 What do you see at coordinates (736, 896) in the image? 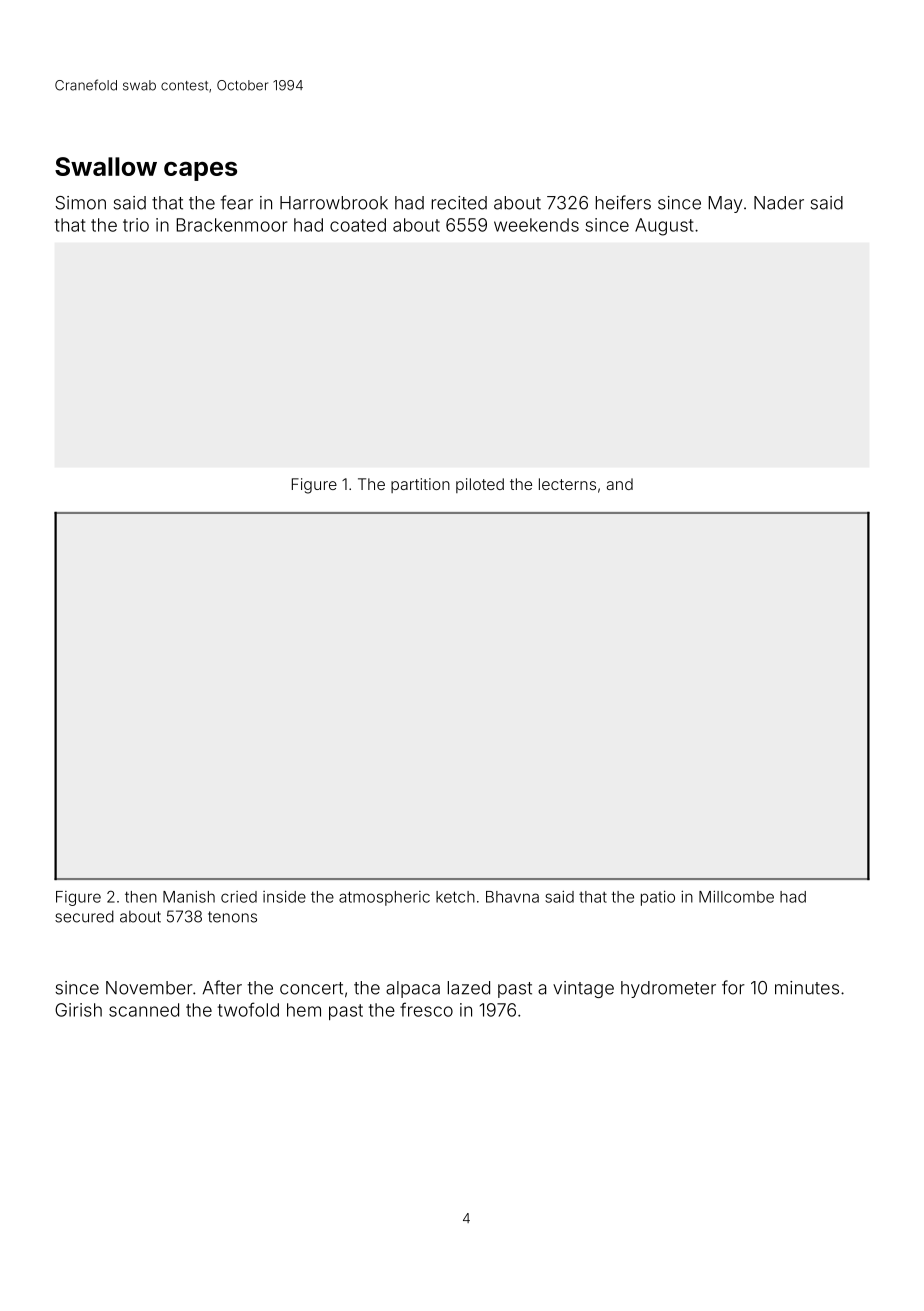
I see `Millcombe` at bounding box center [736, 896].
